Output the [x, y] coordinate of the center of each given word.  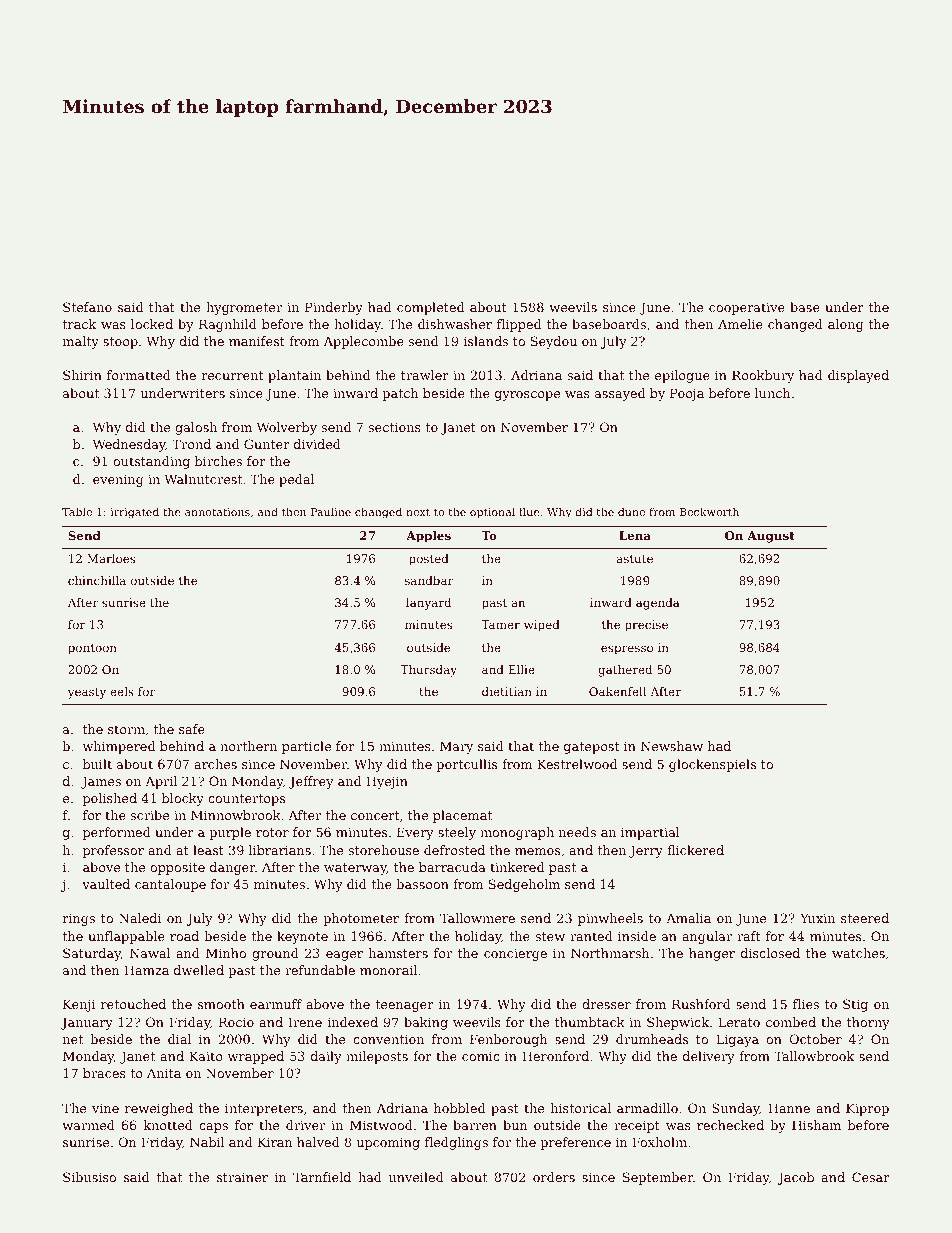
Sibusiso [89, 1177]
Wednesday [129, 445]
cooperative [747, 309]
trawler [425, 375]
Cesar [871, 1177]
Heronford [555, 1056]
